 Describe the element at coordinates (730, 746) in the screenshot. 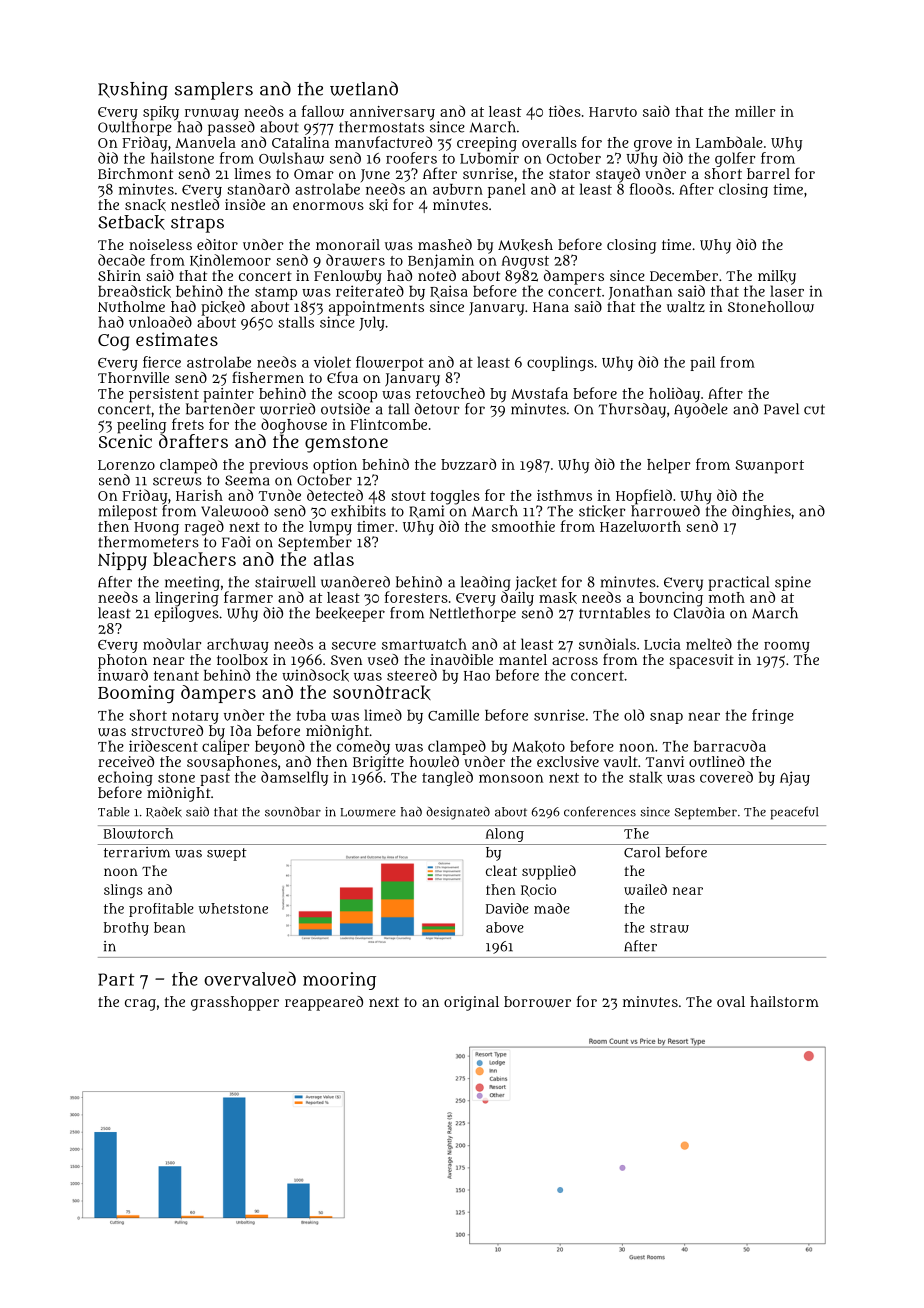

I see `barracuda` at that location.
